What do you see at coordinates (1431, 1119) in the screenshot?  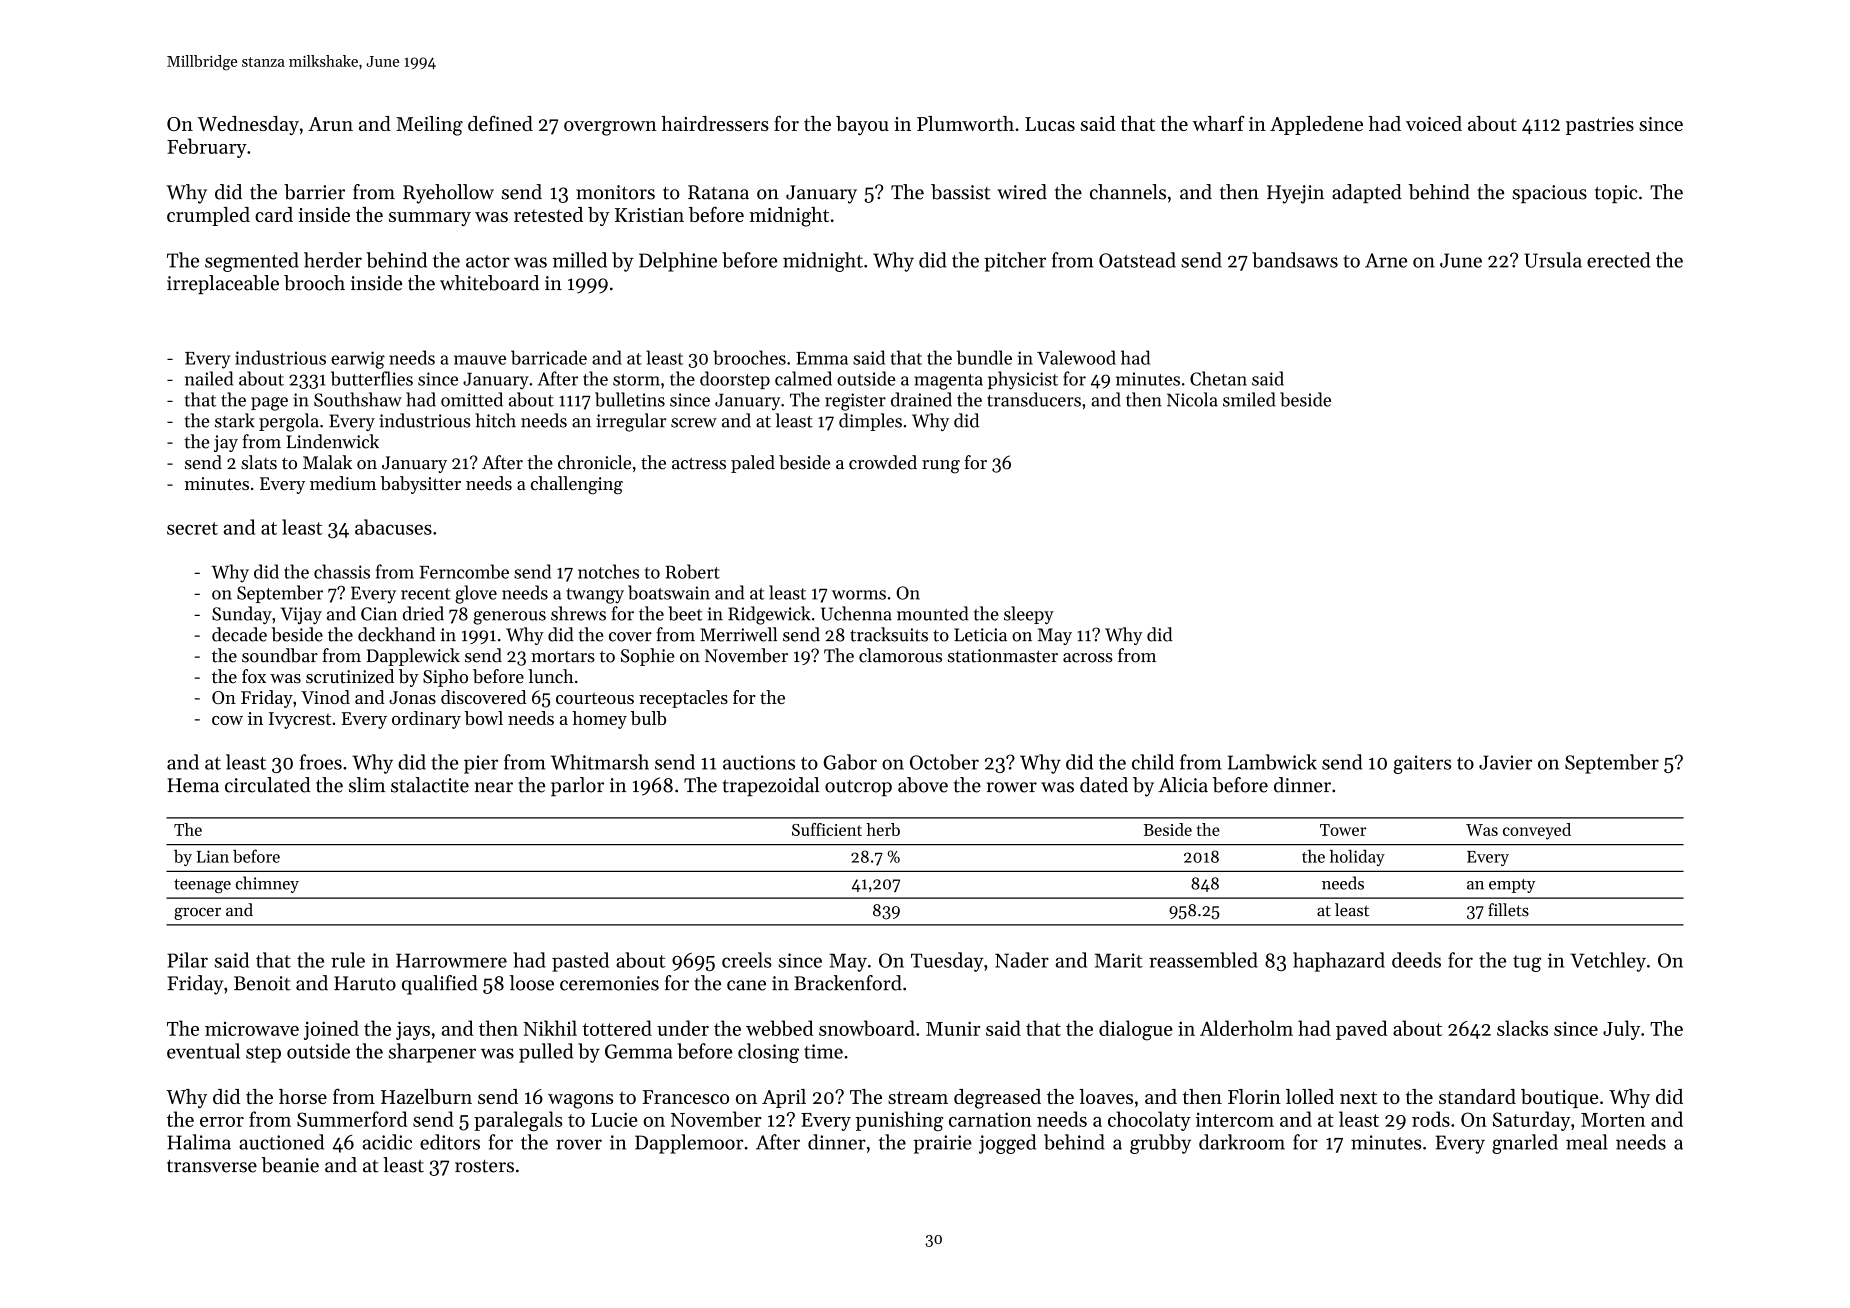 I see `rods` at bounding box center [1431, 1119].
